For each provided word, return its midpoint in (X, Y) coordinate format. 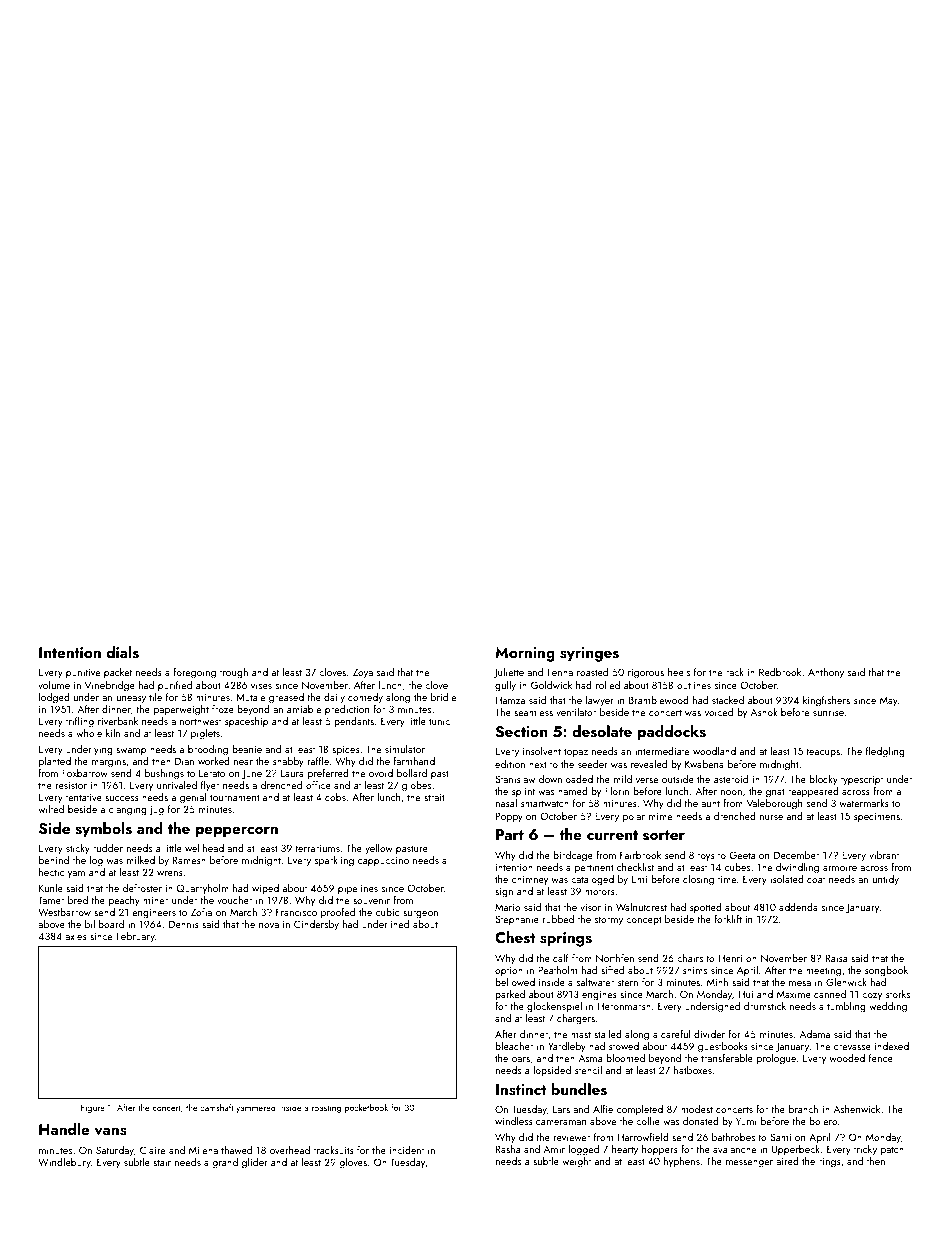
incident (407, 1150)
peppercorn (237, 832)
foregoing (194, 673)
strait (434, 797)
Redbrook (780, 672)
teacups (823, 752)
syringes (589, 654)
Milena (203, 1150)
